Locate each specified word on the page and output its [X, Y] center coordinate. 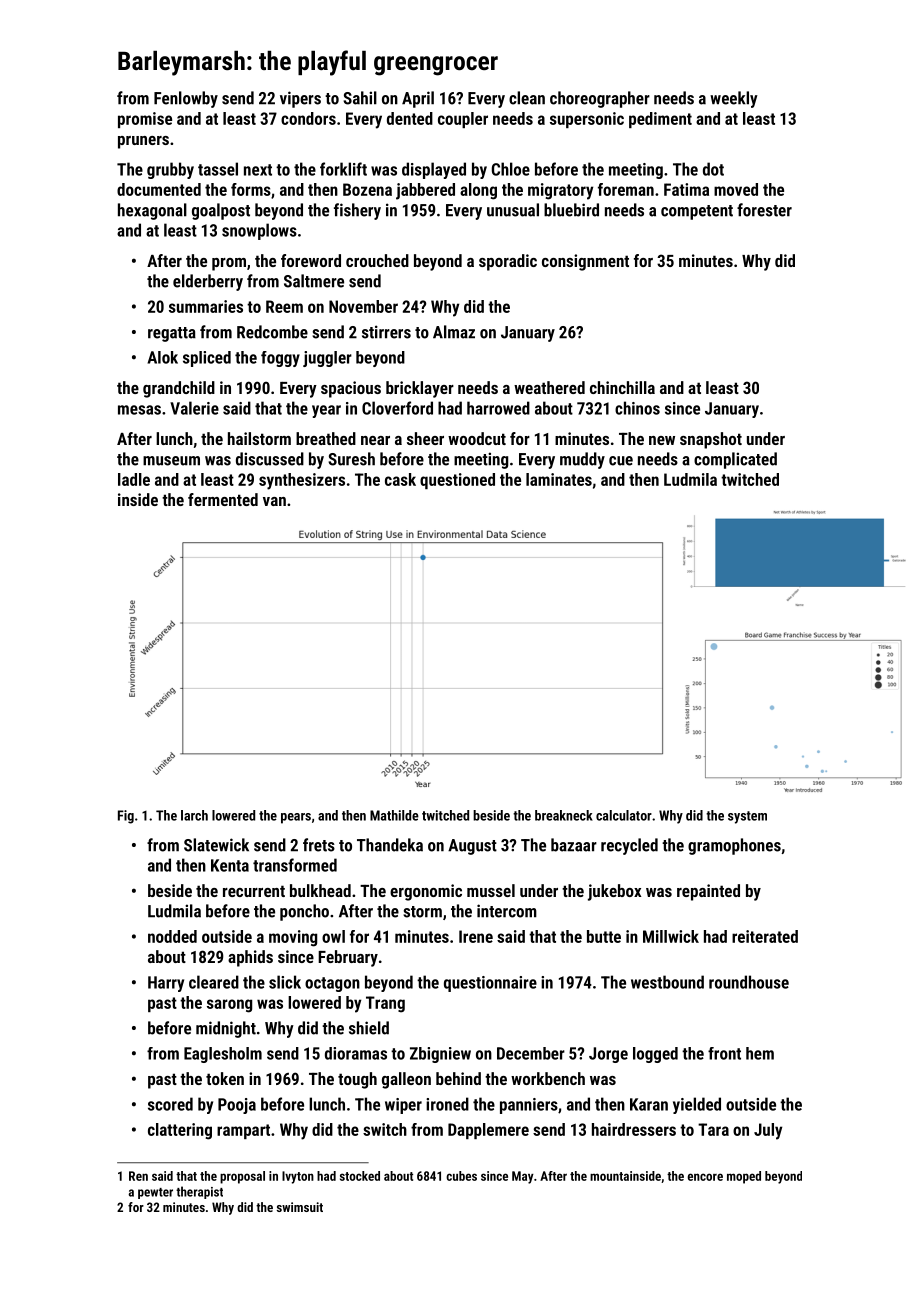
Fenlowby [186, 99]
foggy [280, 359]
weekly [734, 99]
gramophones [734, 846]
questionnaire [490, 984]
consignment [585, 262]
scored [170, 1104]
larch [194, 815]
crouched [377, 260]
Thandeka [390, 845]
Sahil [360, 98]
